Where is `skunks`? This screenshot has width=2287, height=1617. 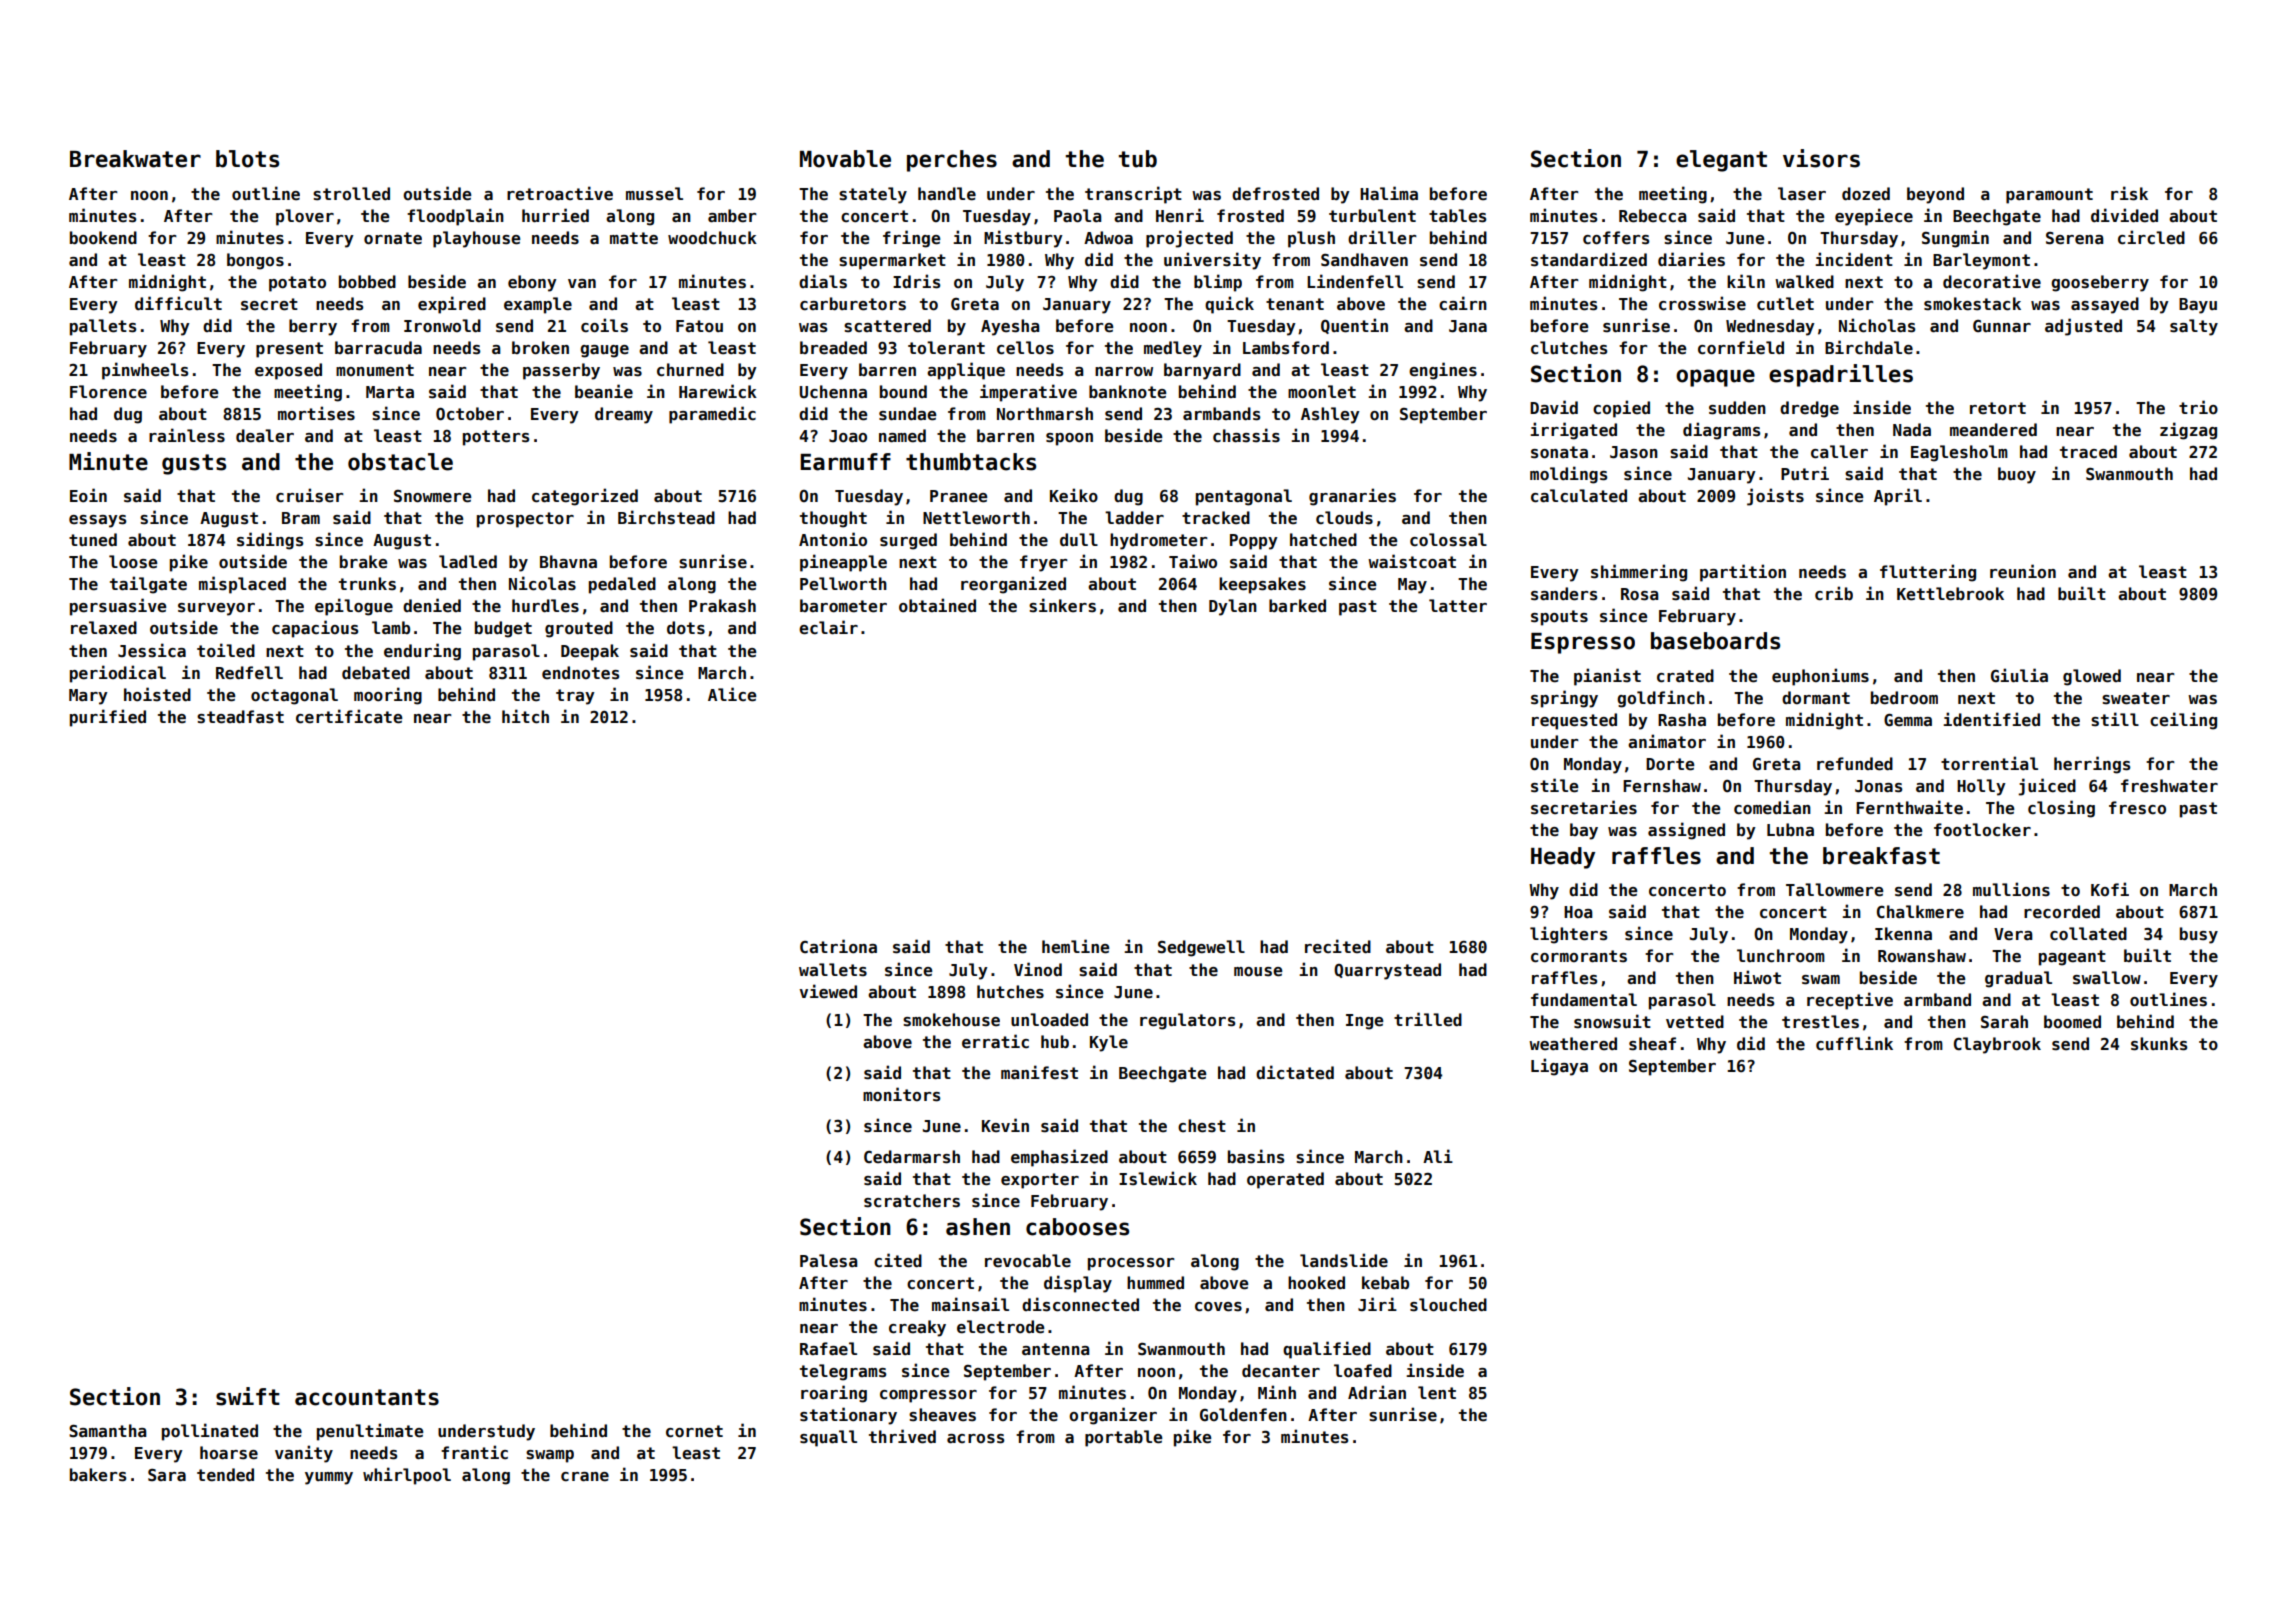
skunks is located at coordinates (2159, 1044).
